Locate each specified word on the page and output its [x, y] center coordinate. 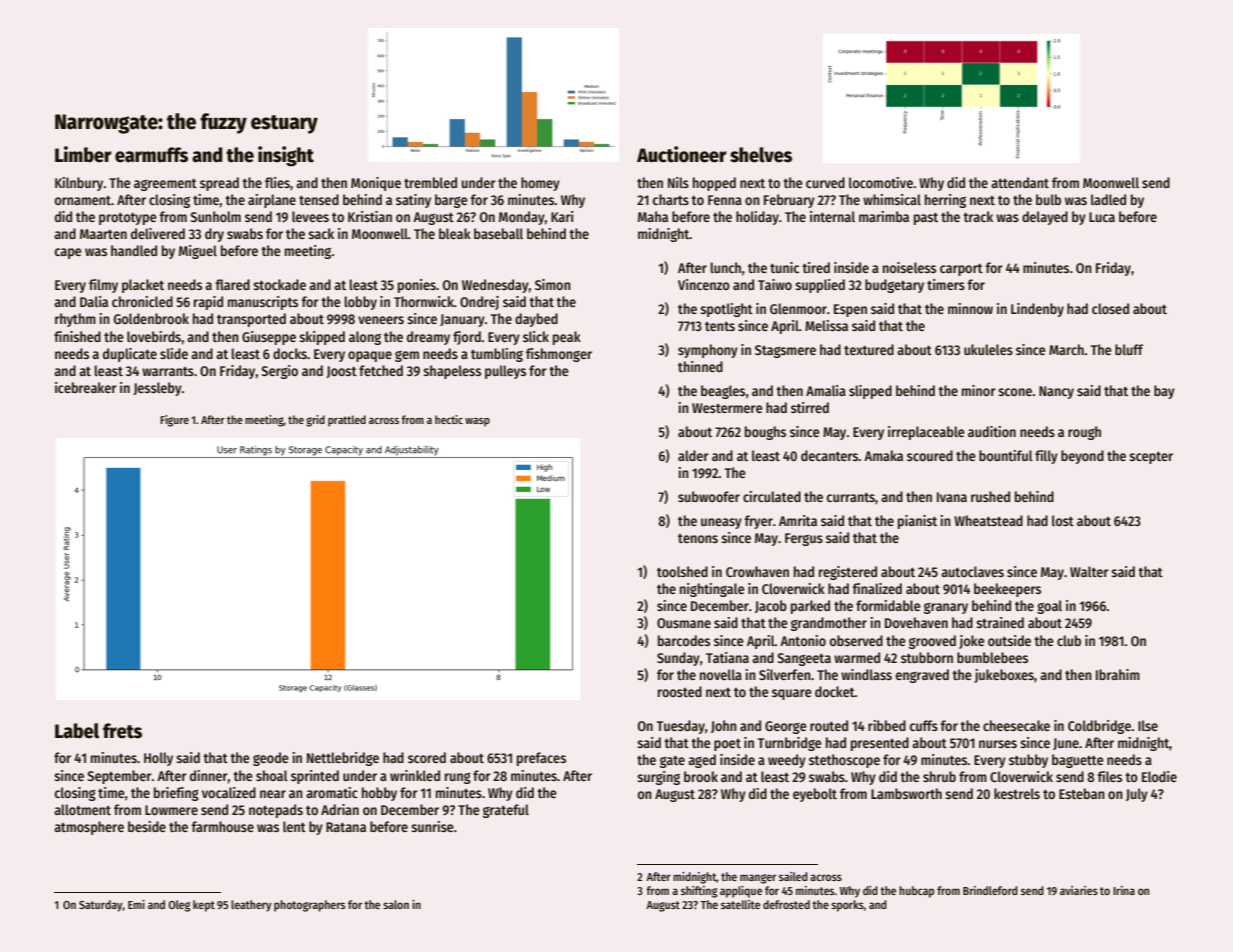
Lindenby [1037, 310]
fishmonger [559, 355]
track [978, 216]
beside [147, 826]
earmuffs [151, 155]
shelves [761, 155]
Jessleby [157, 389]
